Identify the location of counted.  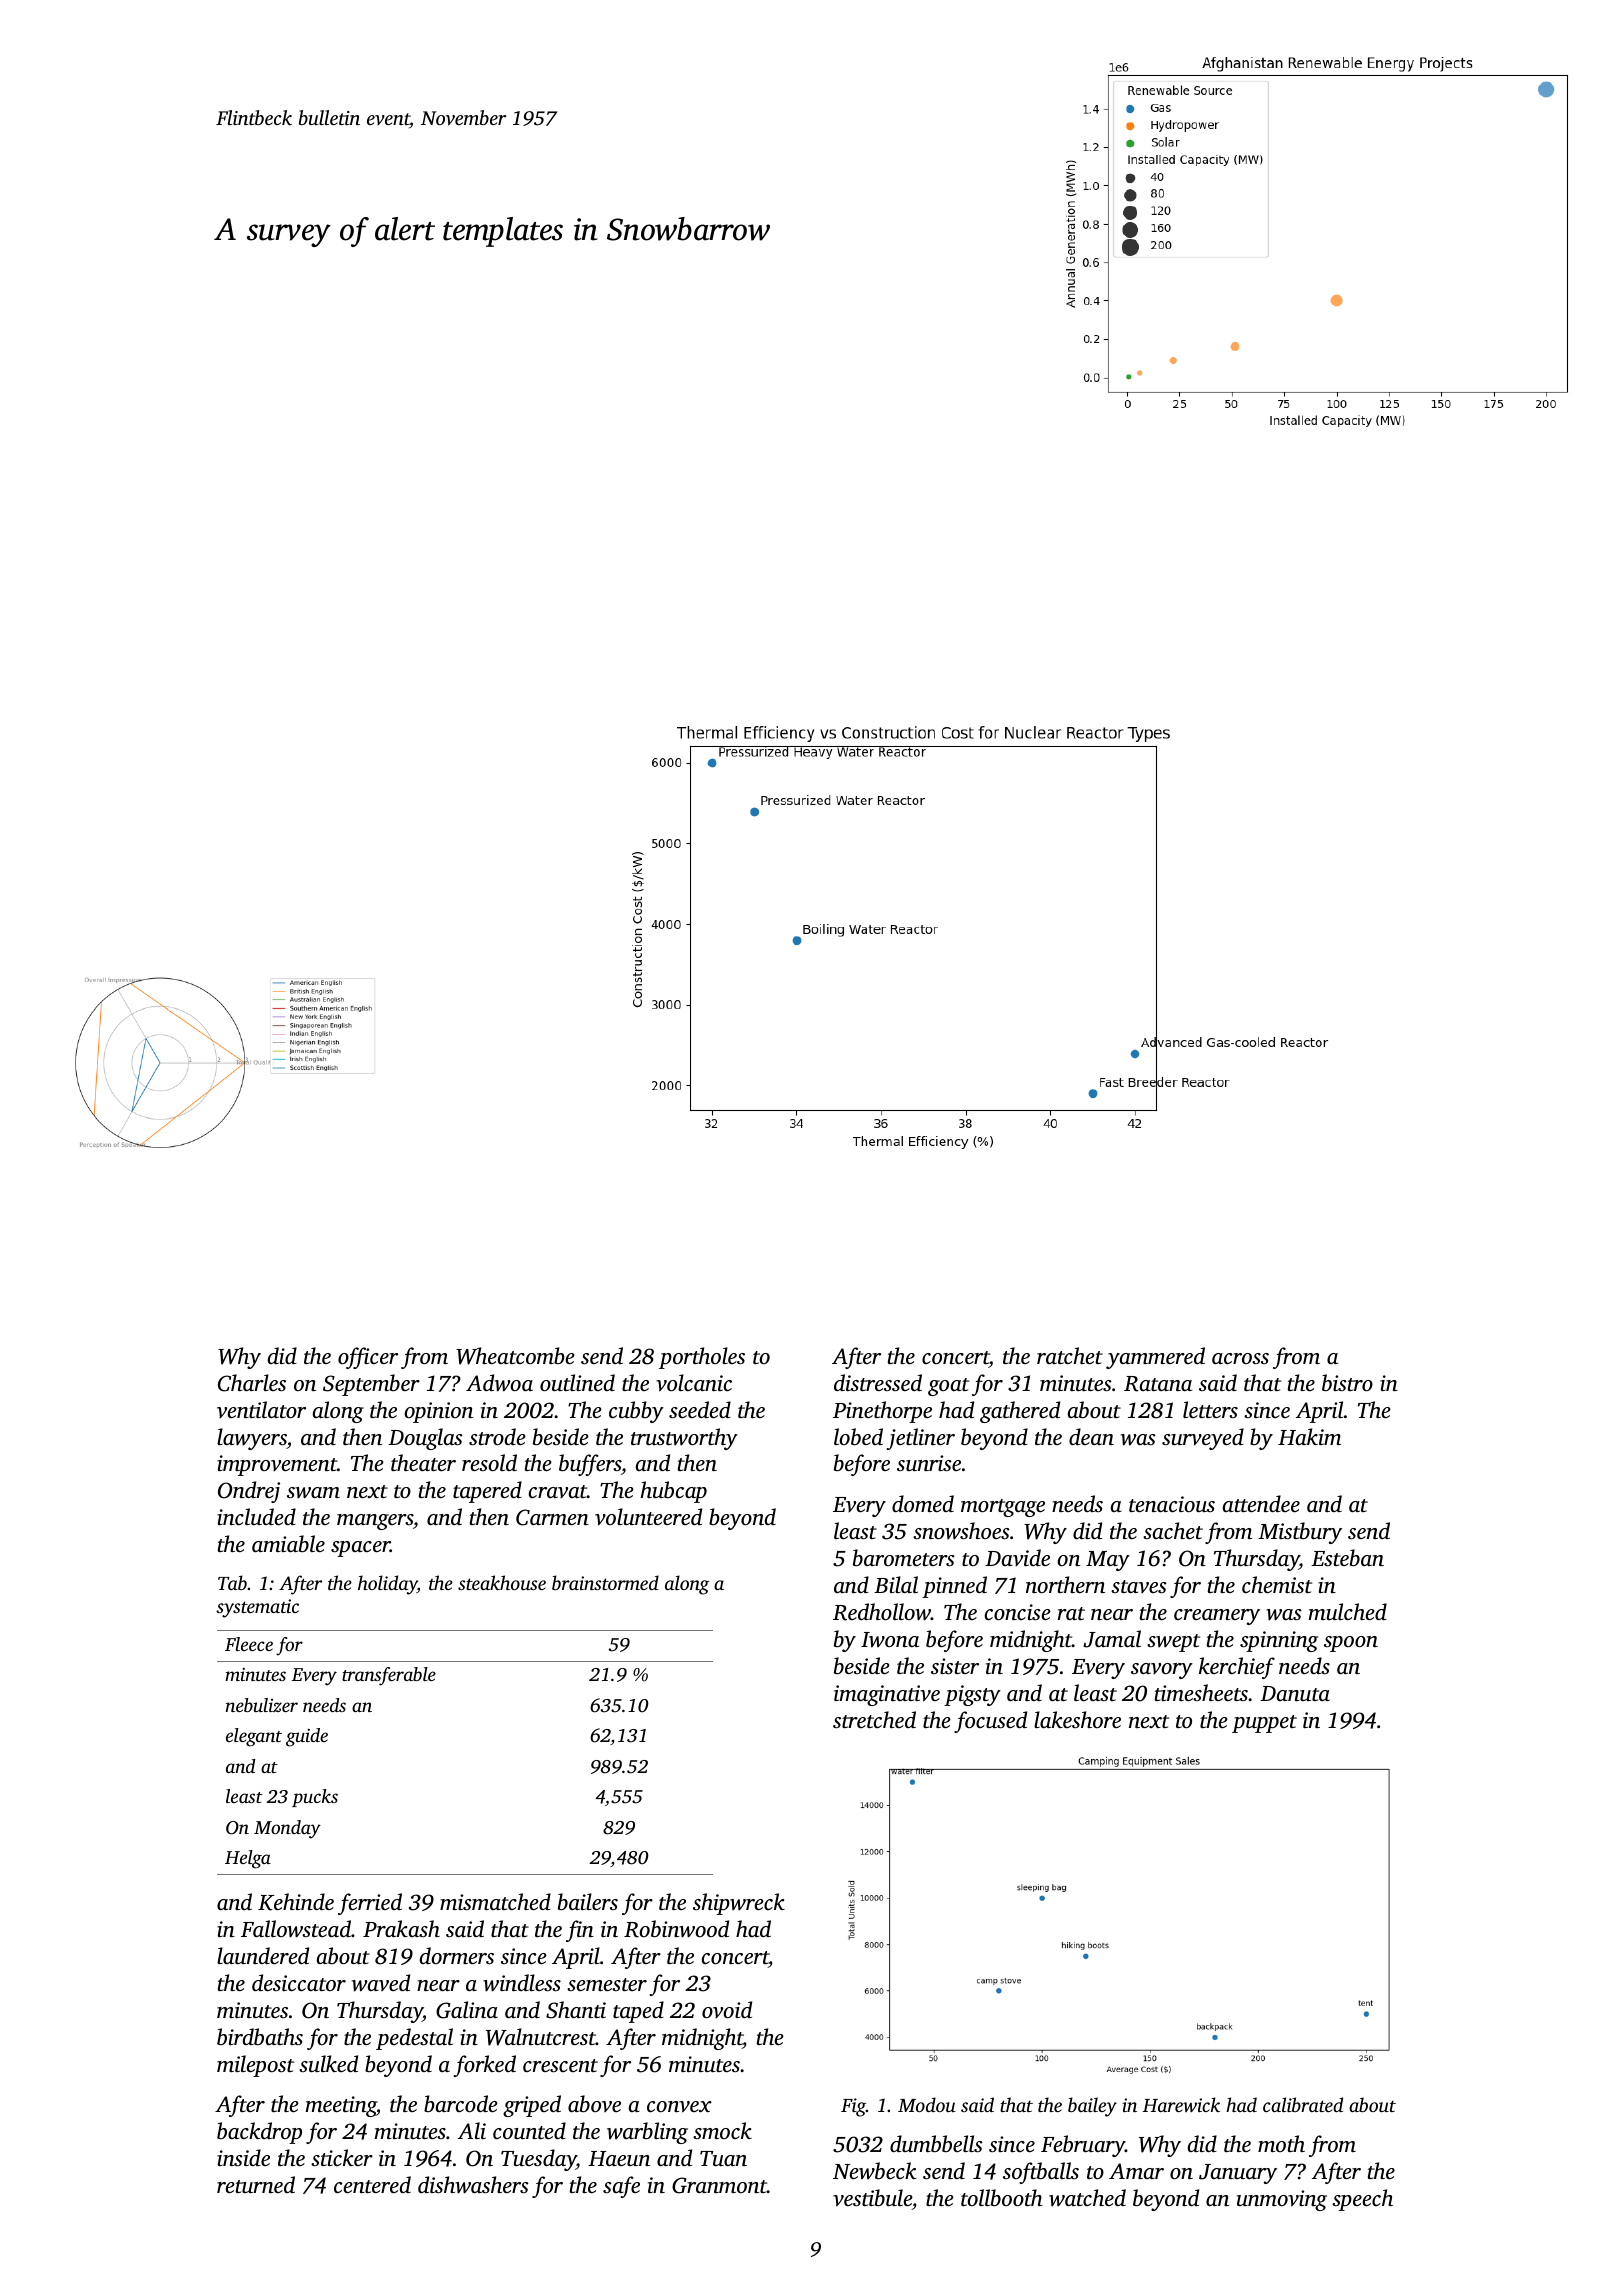
(529, 2130).
